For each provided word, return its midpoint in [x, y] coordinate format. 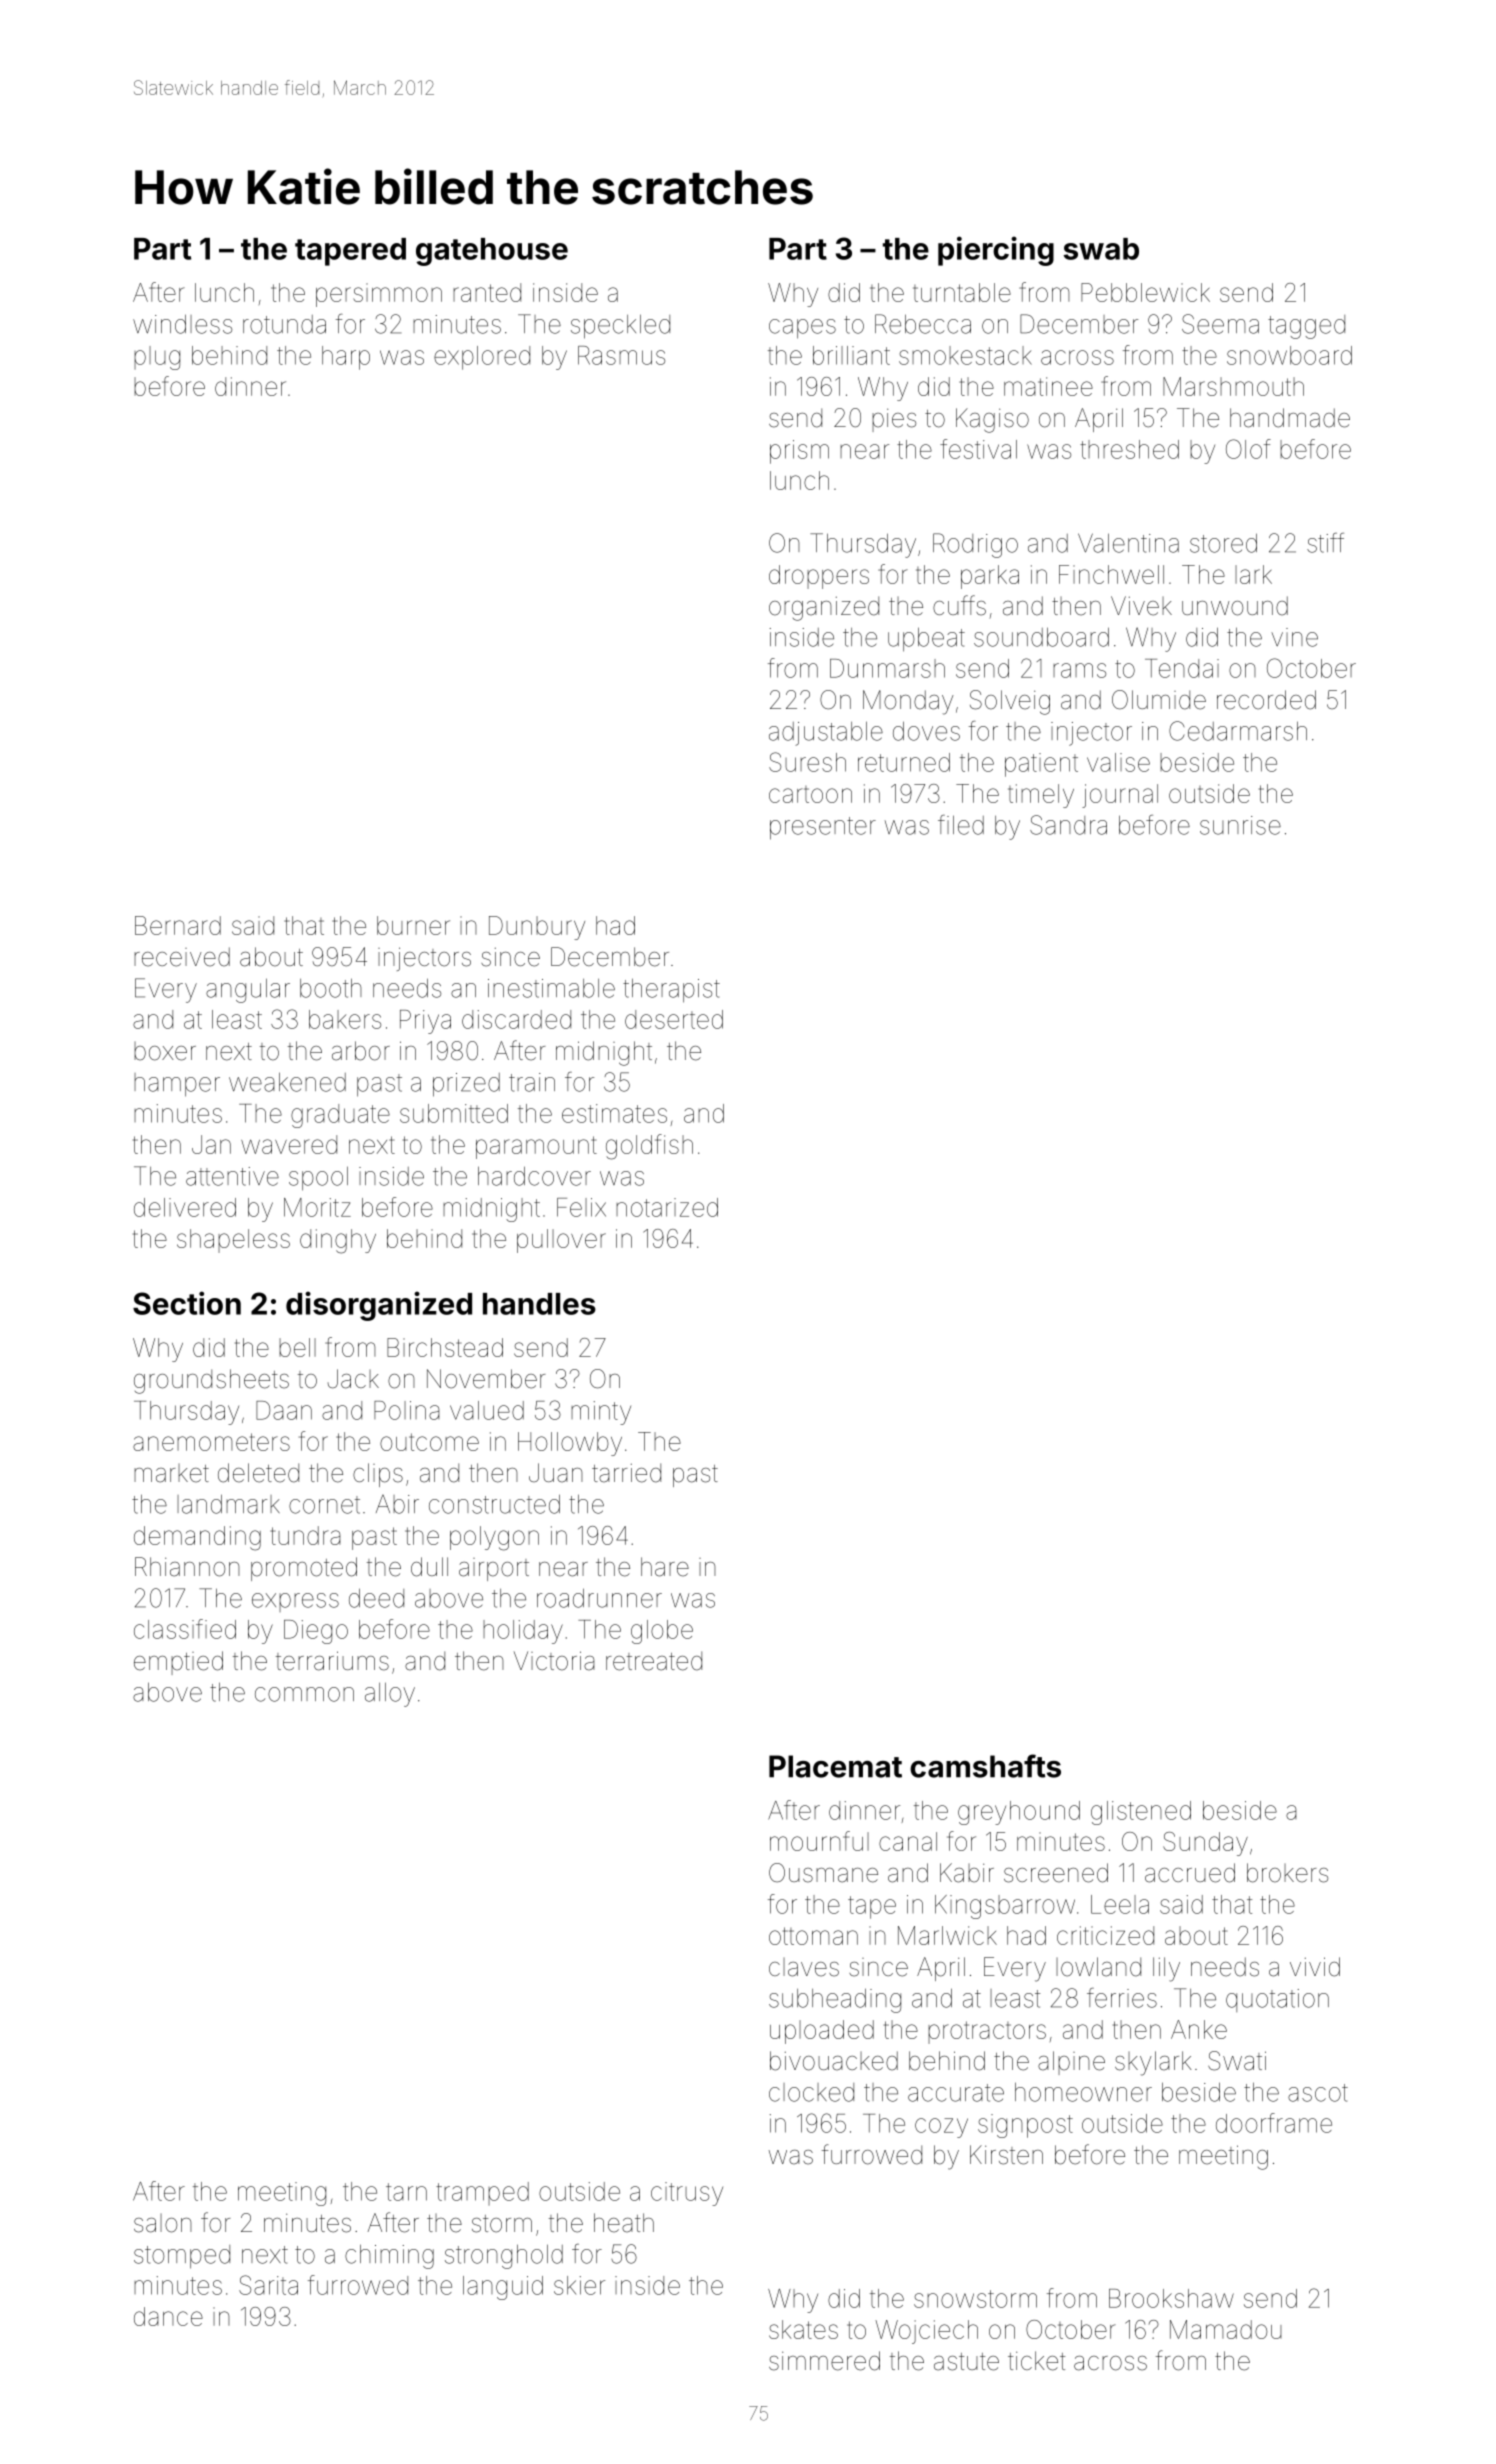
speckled [620, 327]
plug [157, 358]
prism [799, 452]
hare [665, 1567]
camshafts [985, 1766]
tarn [406, 2192]
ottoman [813, 1936]
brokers [1287, 1873]
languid [503, 2288]
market [171, 1473]
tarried [626, 1473]
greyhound [1019, 1813]
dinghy [338, 1241]
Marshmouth [1233, 386]
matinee [1048, 386]
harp [346, 358]
